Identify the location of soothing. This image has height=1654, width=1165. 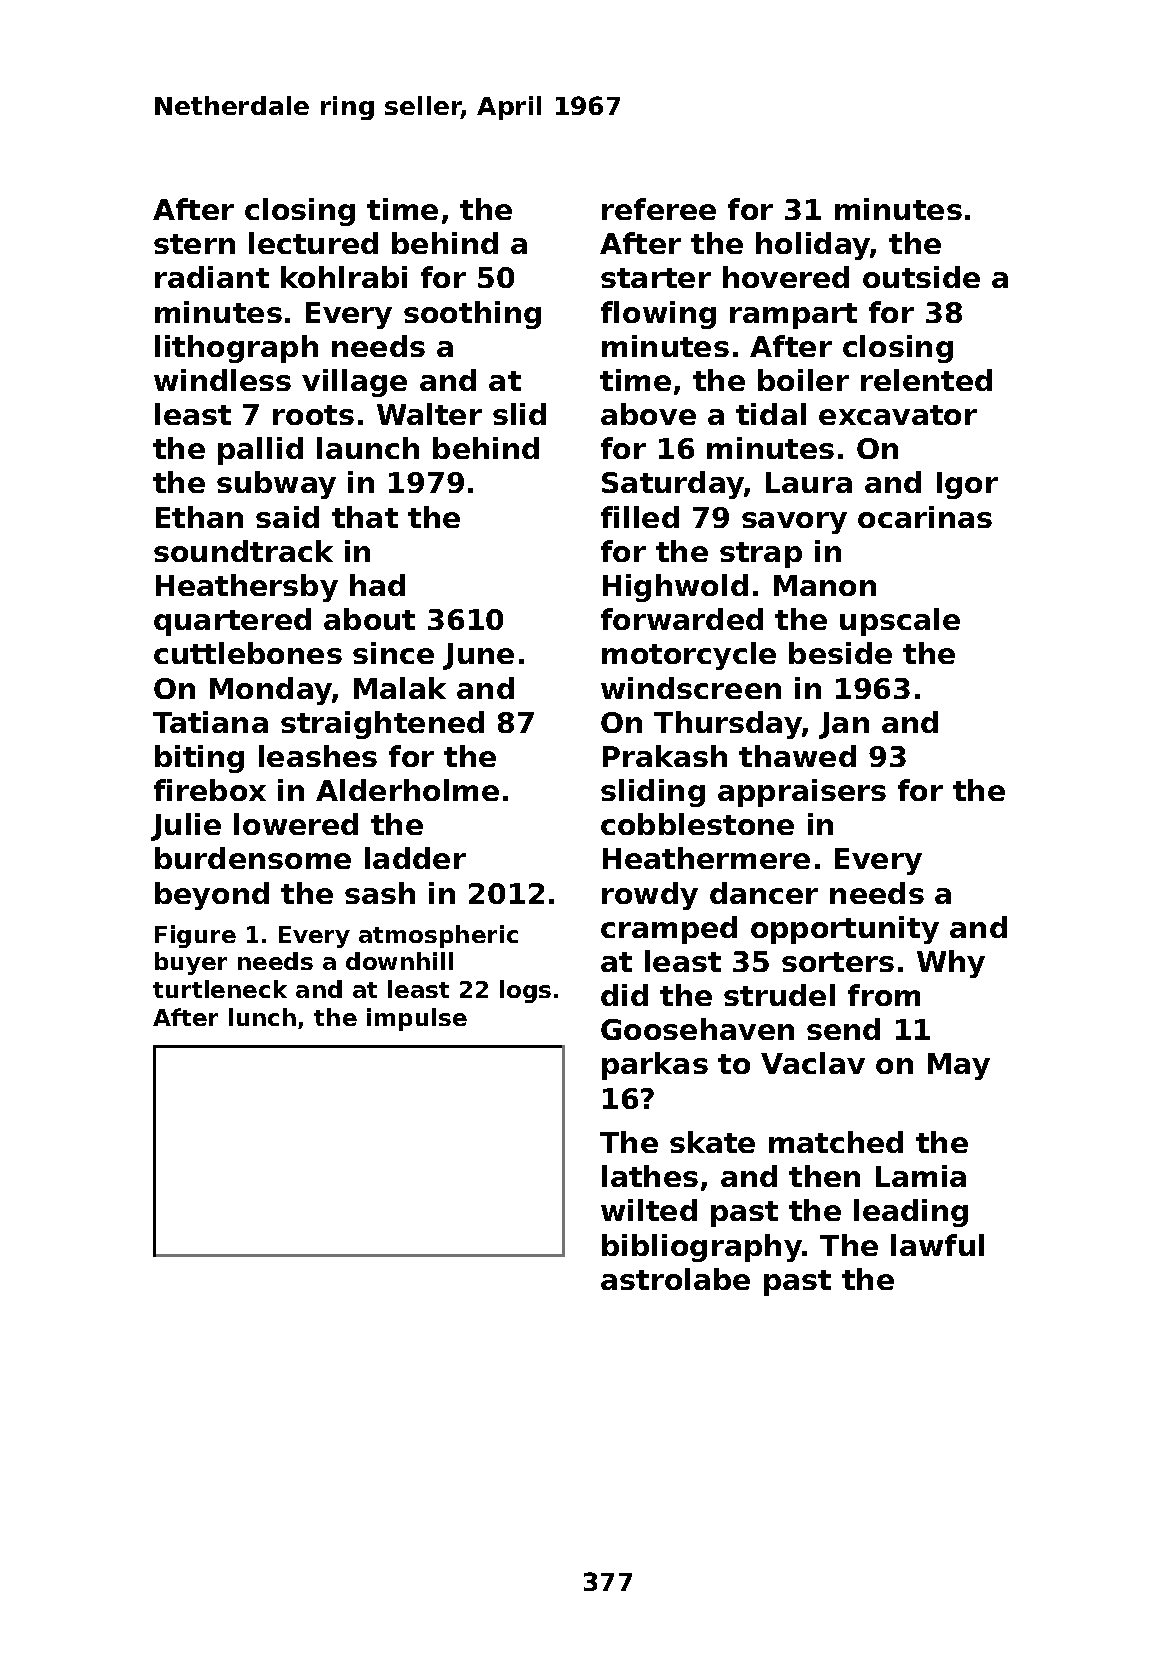
(472, 315).
